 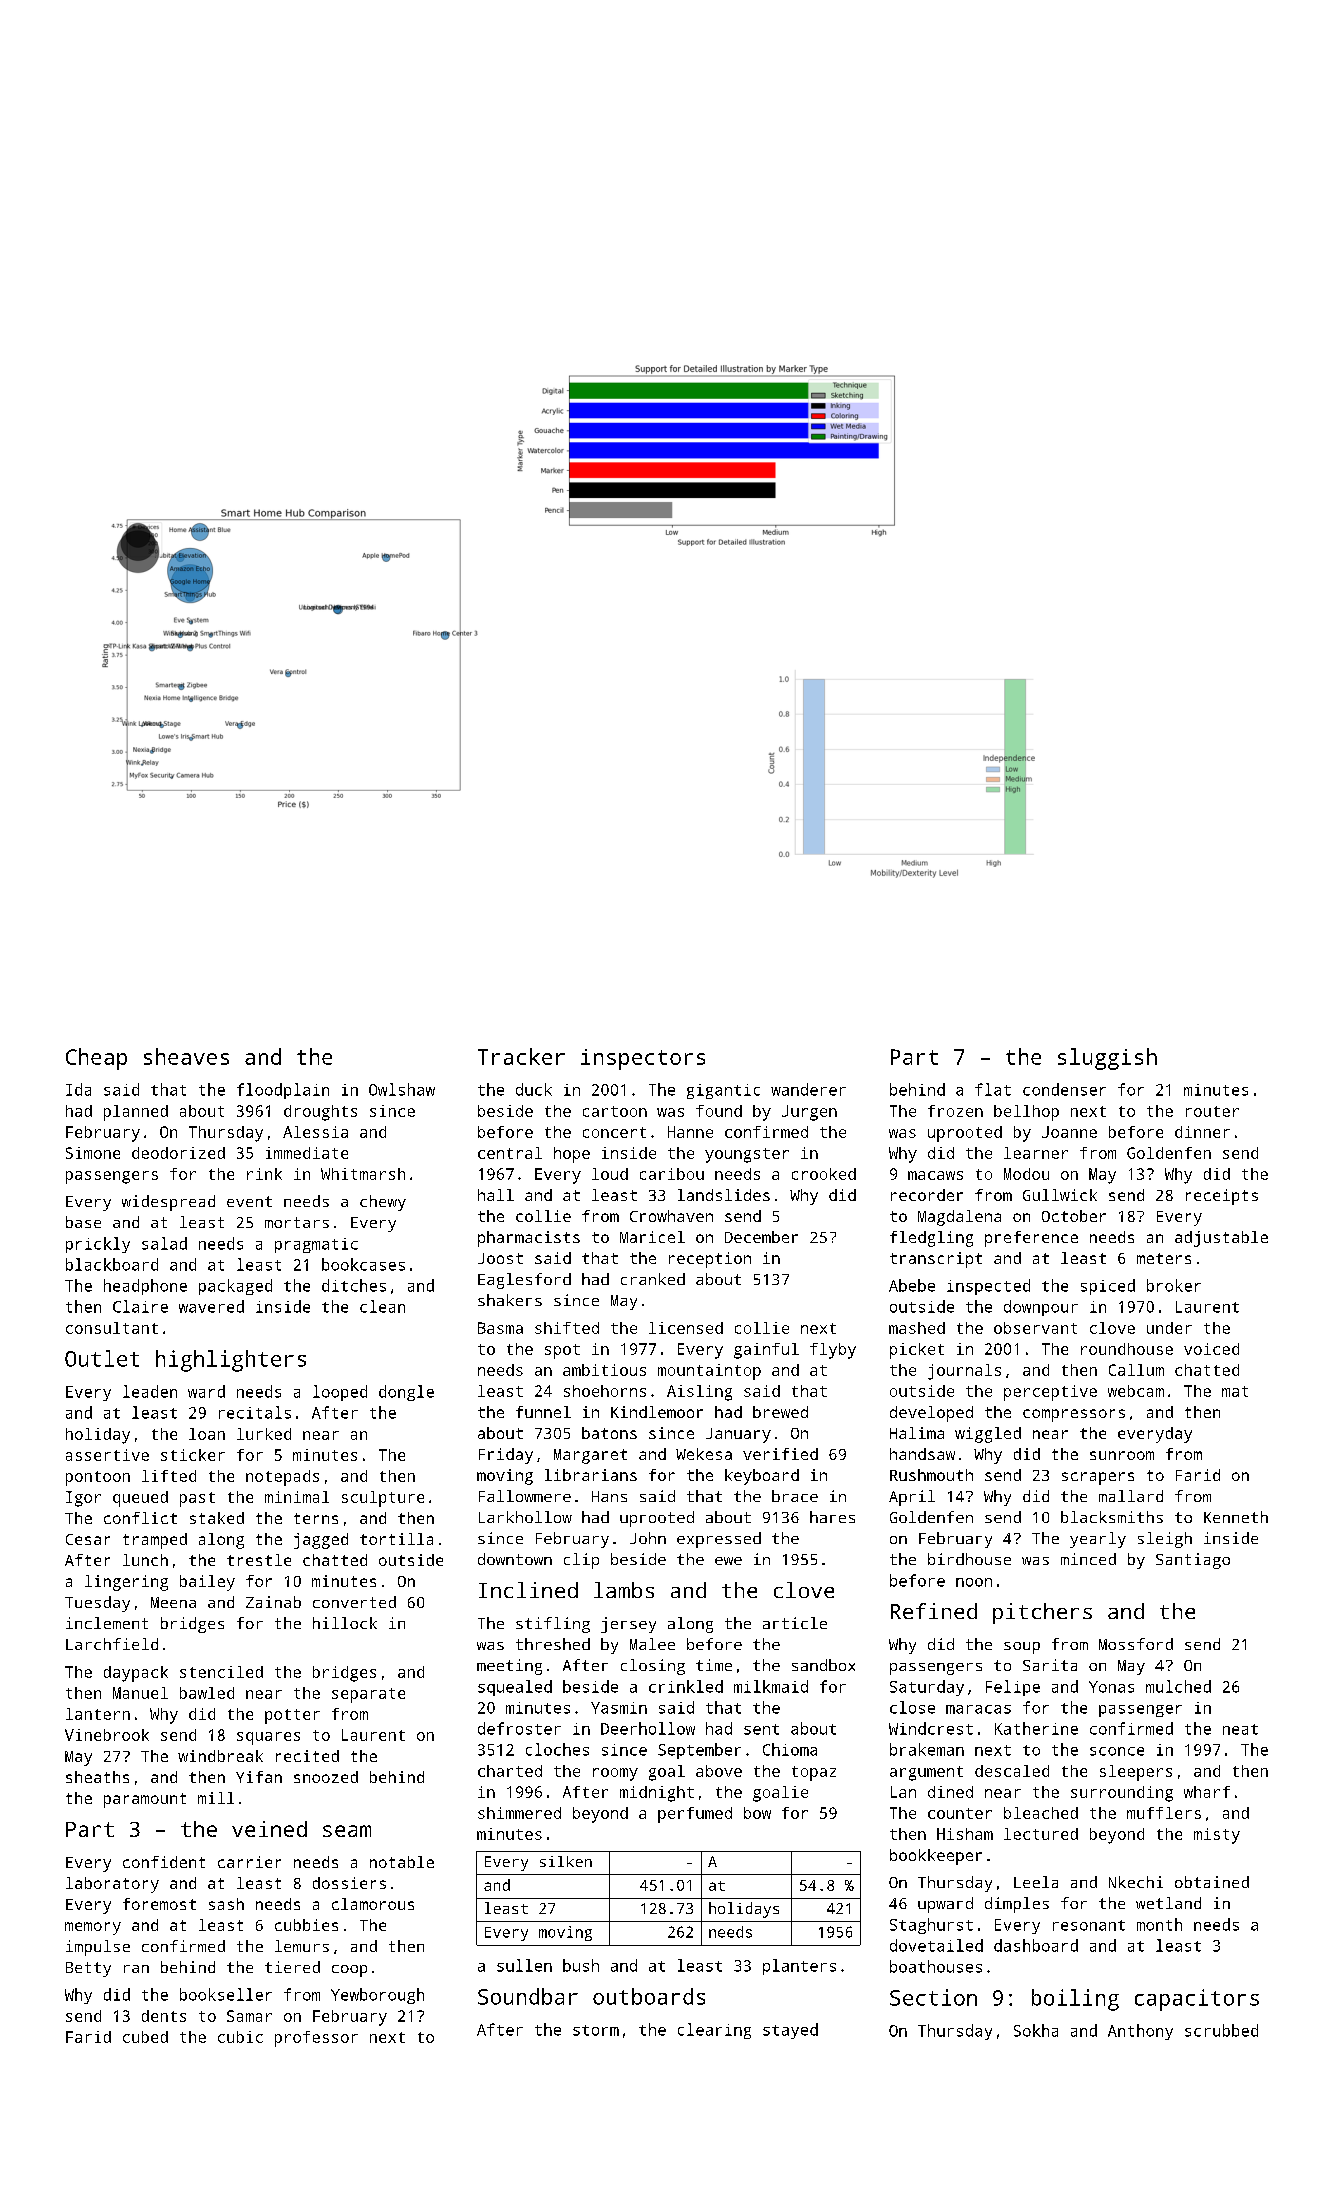 What do you see at coordinates (1036, 2030) in the screenshot?
I see `Sokha` at bounding box center [1036, 2030].
